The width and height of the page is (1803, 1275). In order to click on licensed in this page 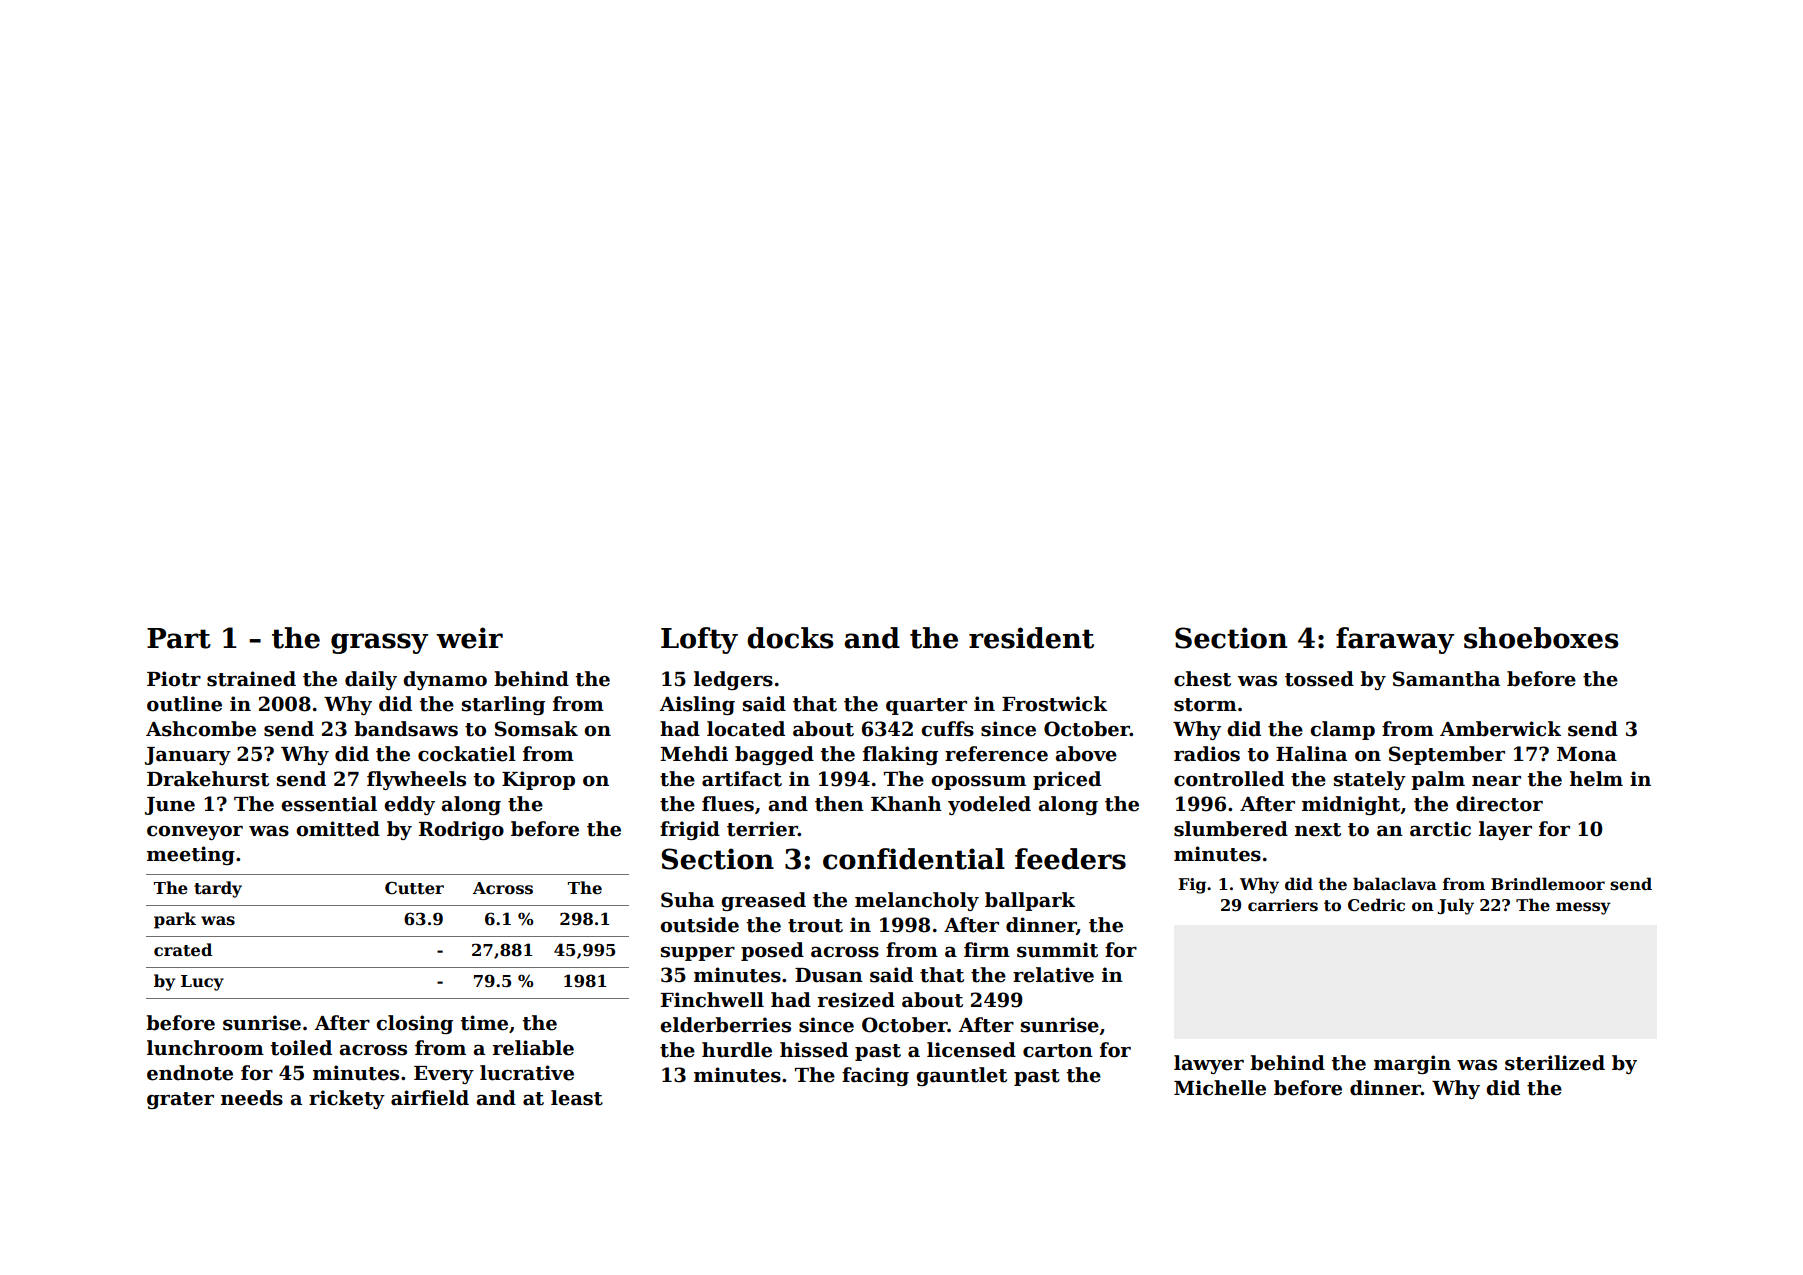, I will do `click(971, 1050)`.
